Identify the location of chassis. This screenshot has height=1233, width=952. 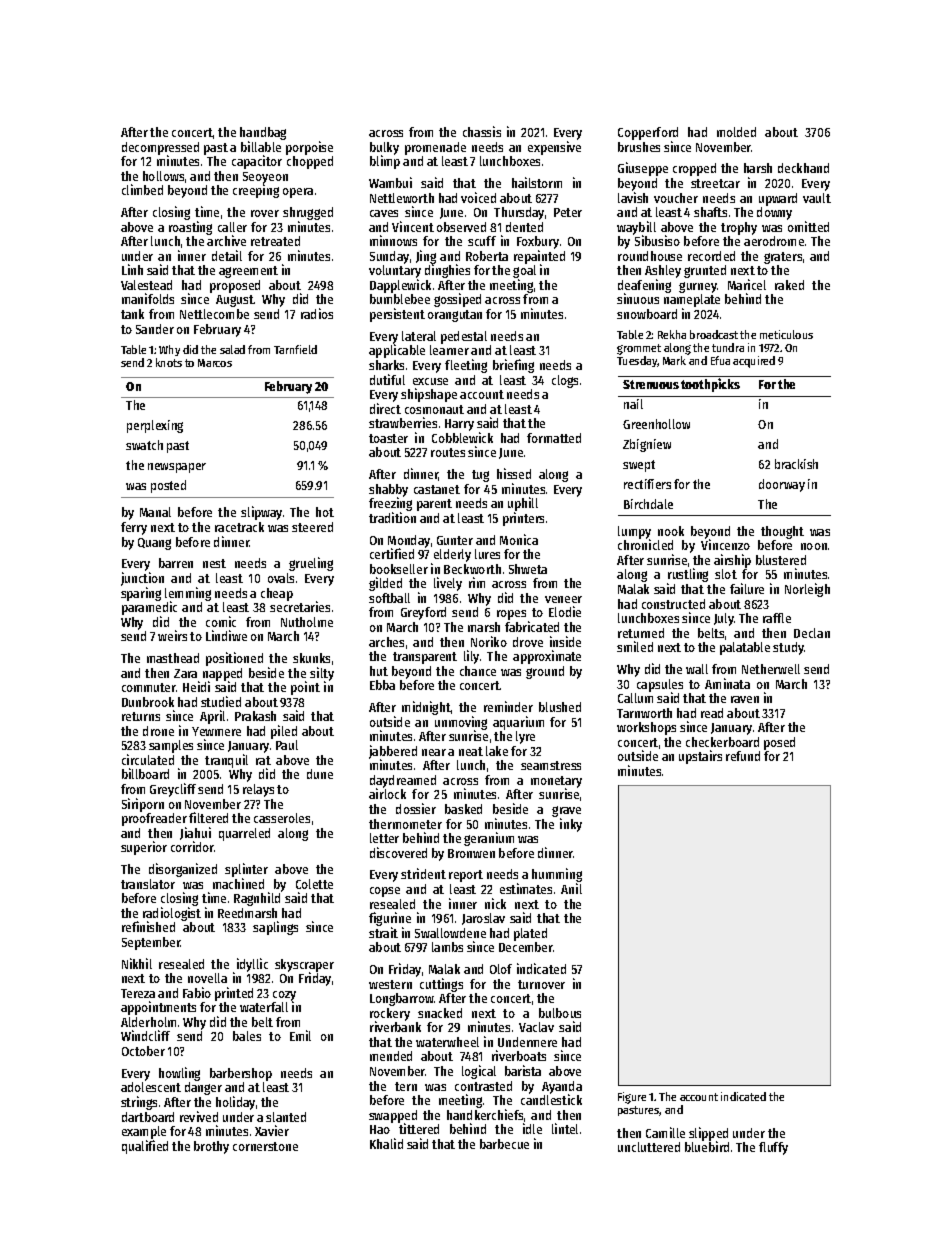
(482, 131).
